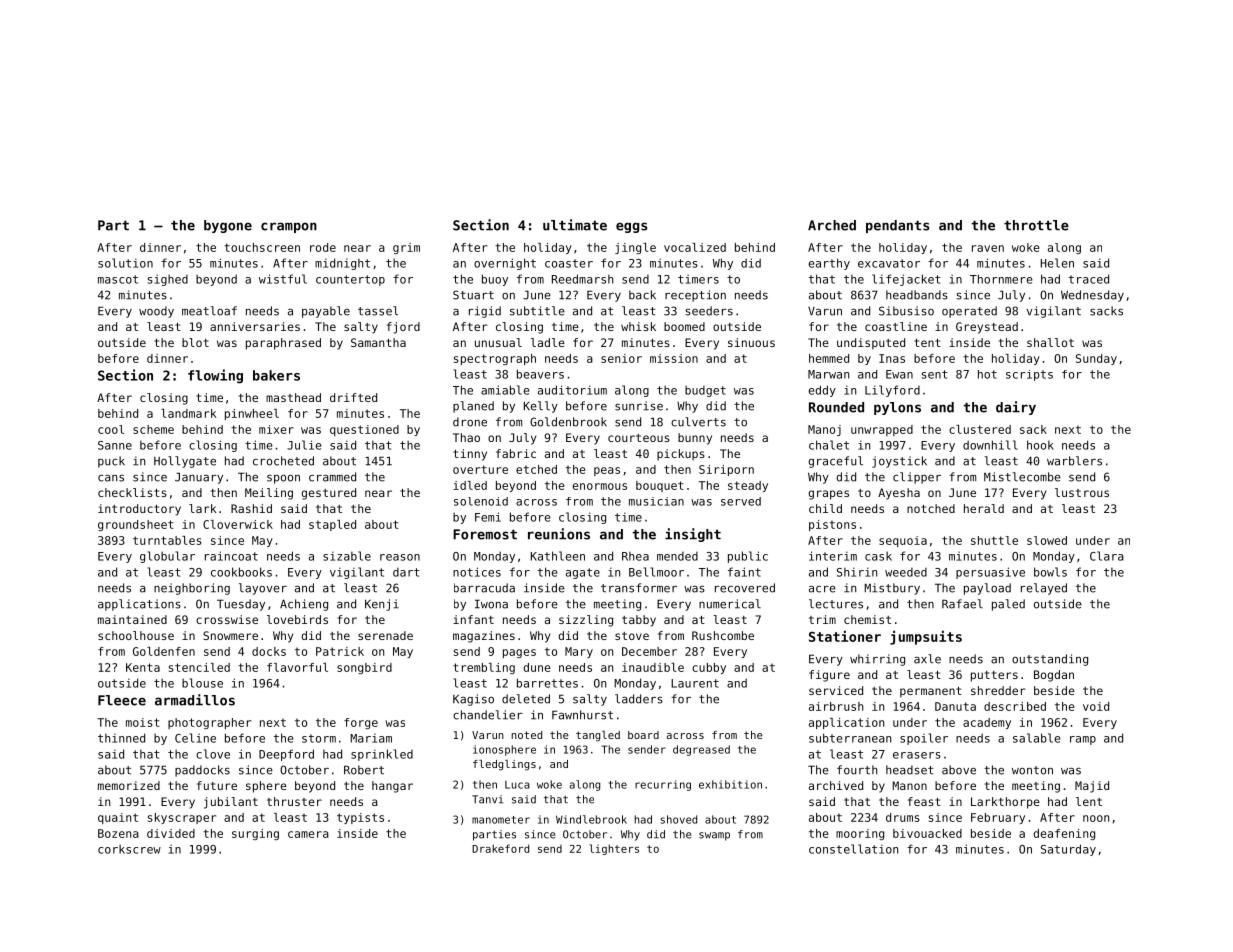 The height and width of the screenshot is (952, 1233). Describe the element at coordinates (877, 660) in the screenshot. I see `whirring` at that location.
